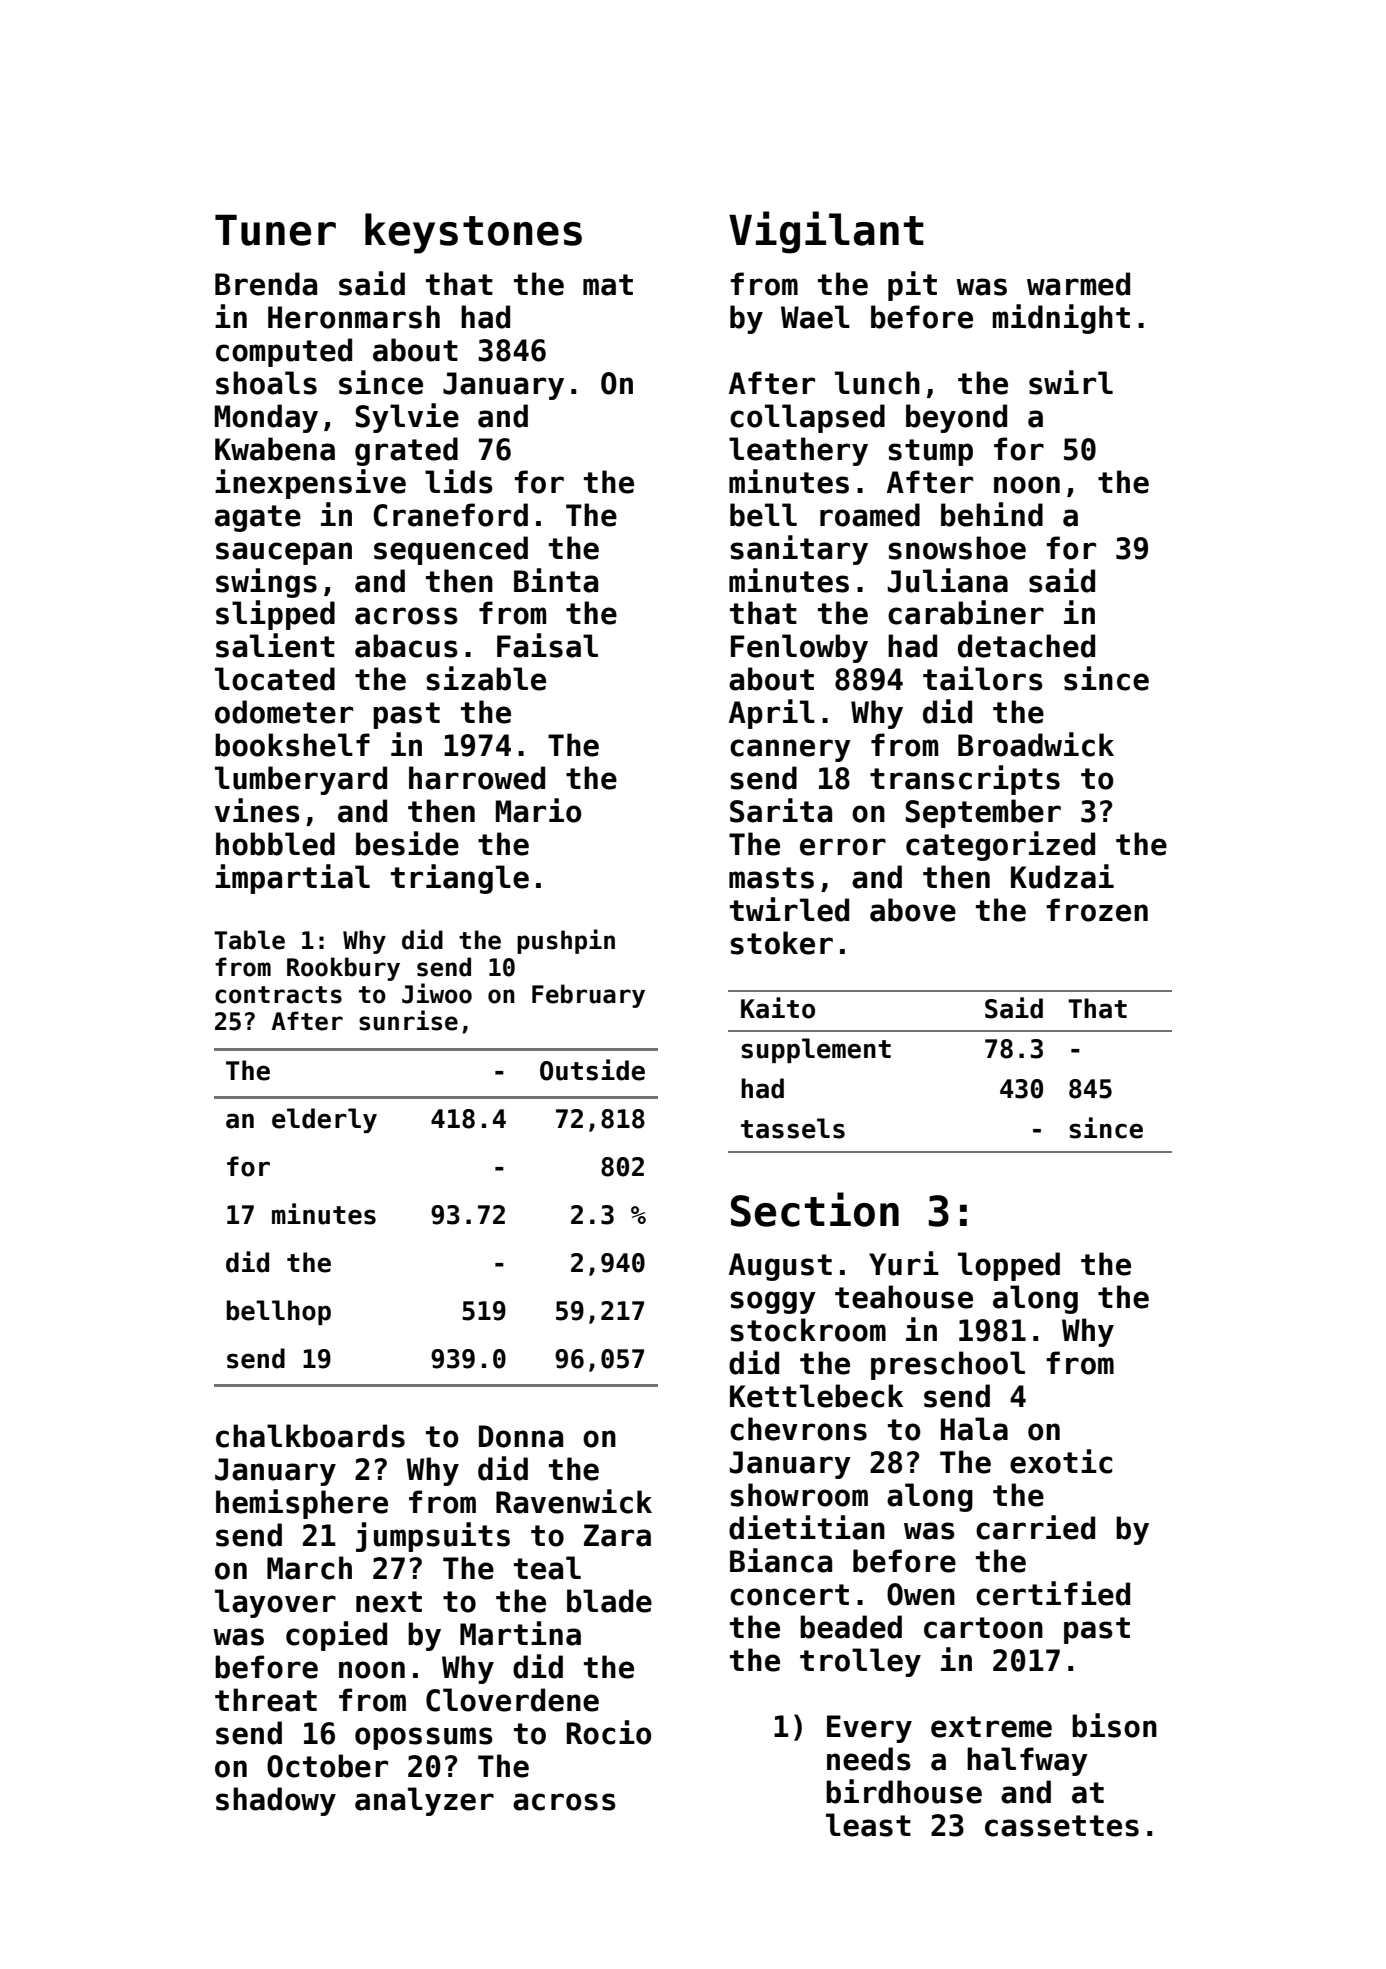  What do you see at coordinates (459, 481) in the image?
I see `lids` at bounding box center [459, 481].
